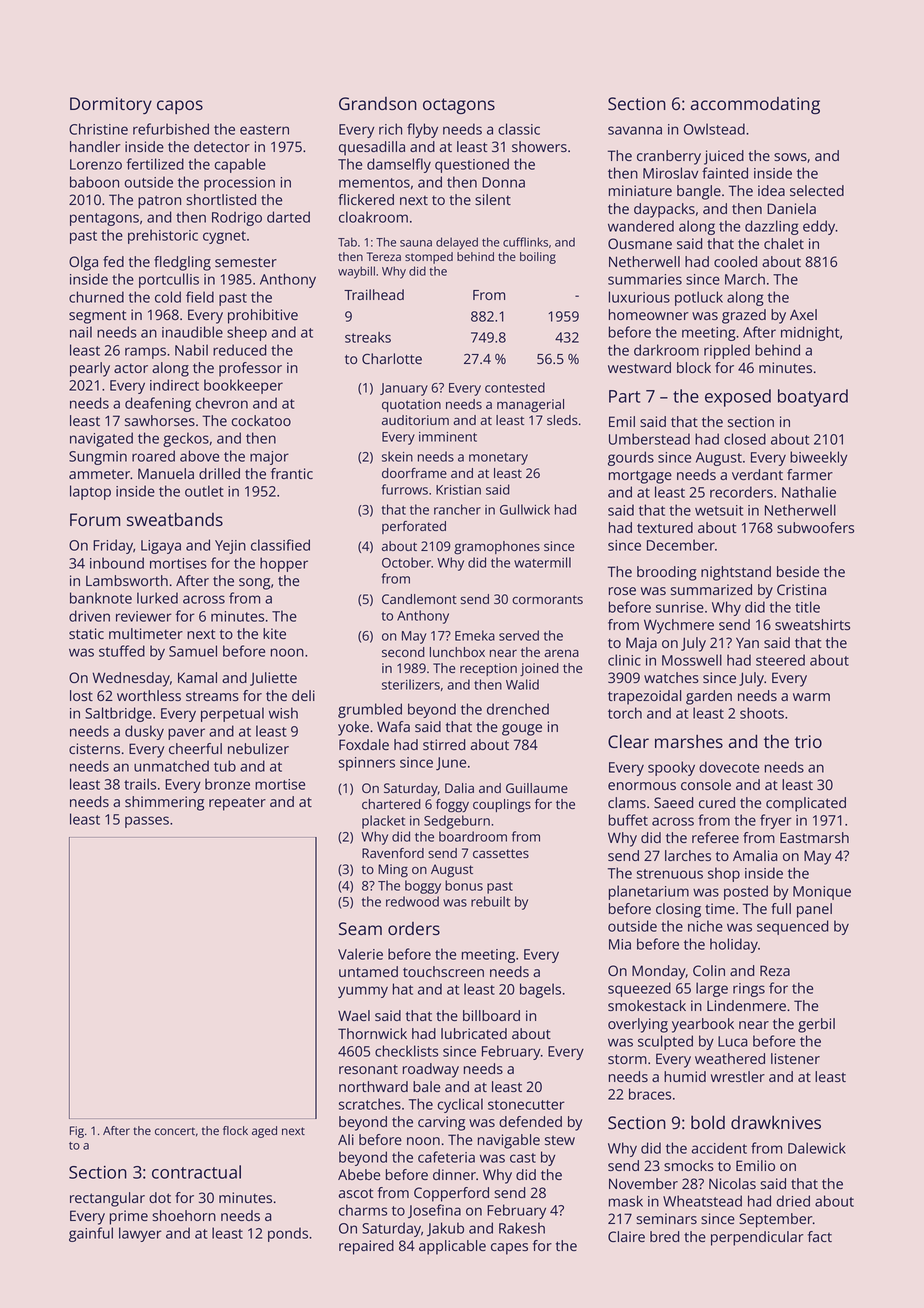 The image size is (924, 1308). I want to click on monetary, so click(498, 459).
